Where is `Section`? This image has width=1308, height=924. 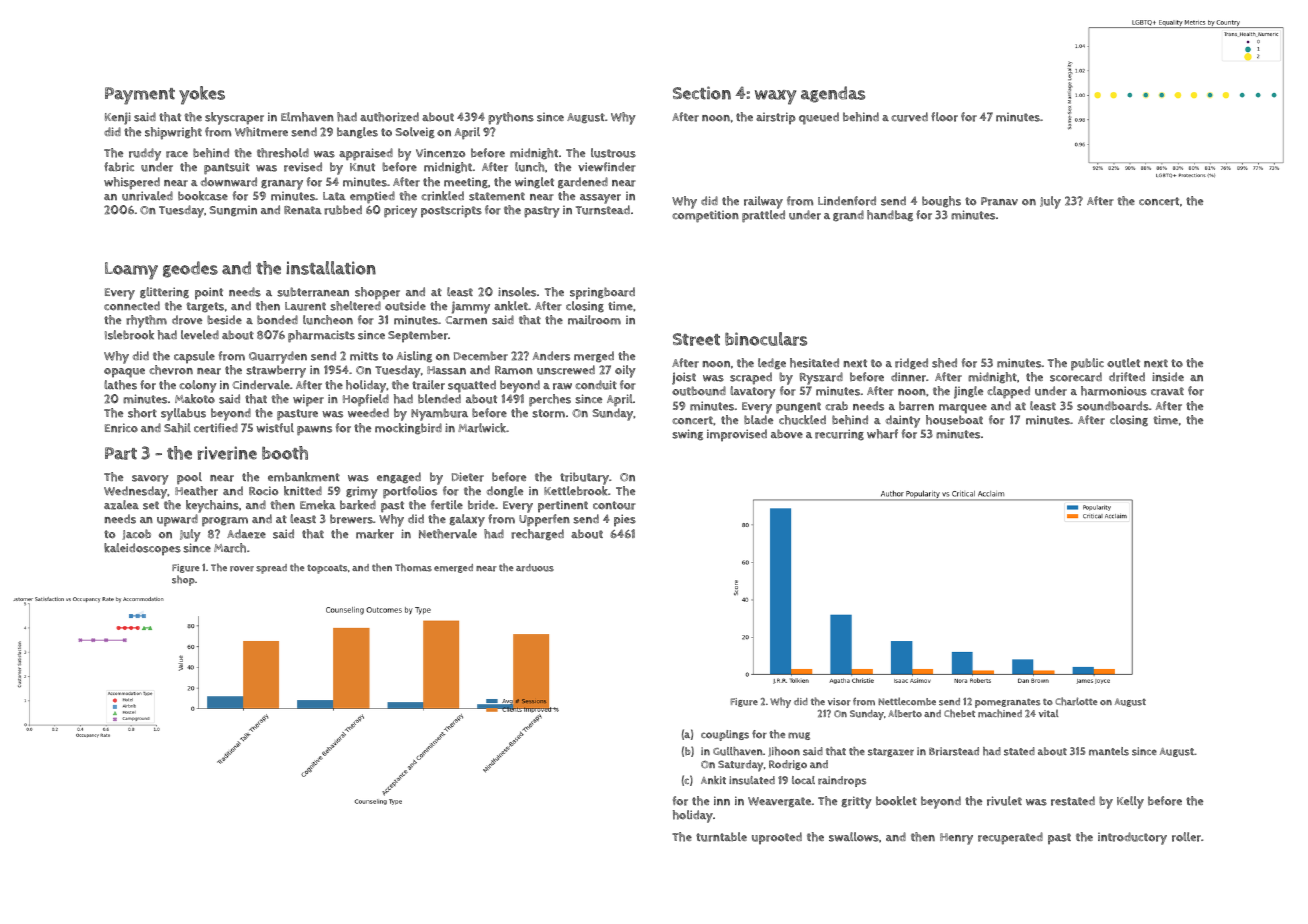 Section is located at coordinates (702, 93).
